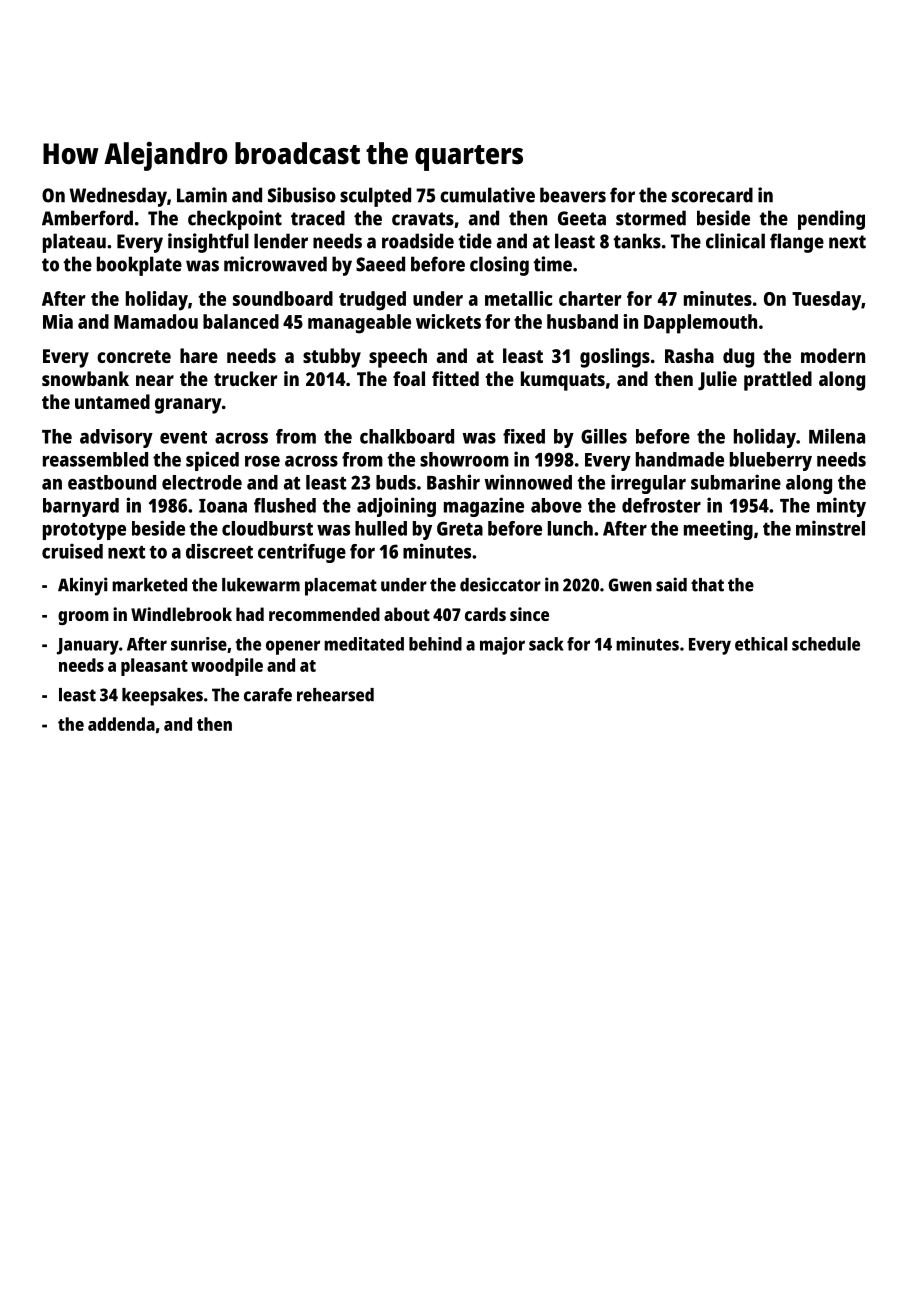 This document has width=908, height=1316. What do you see at coordinates (736, 482) in the document?
I see `submarine` at bounding box center [736, 482].
